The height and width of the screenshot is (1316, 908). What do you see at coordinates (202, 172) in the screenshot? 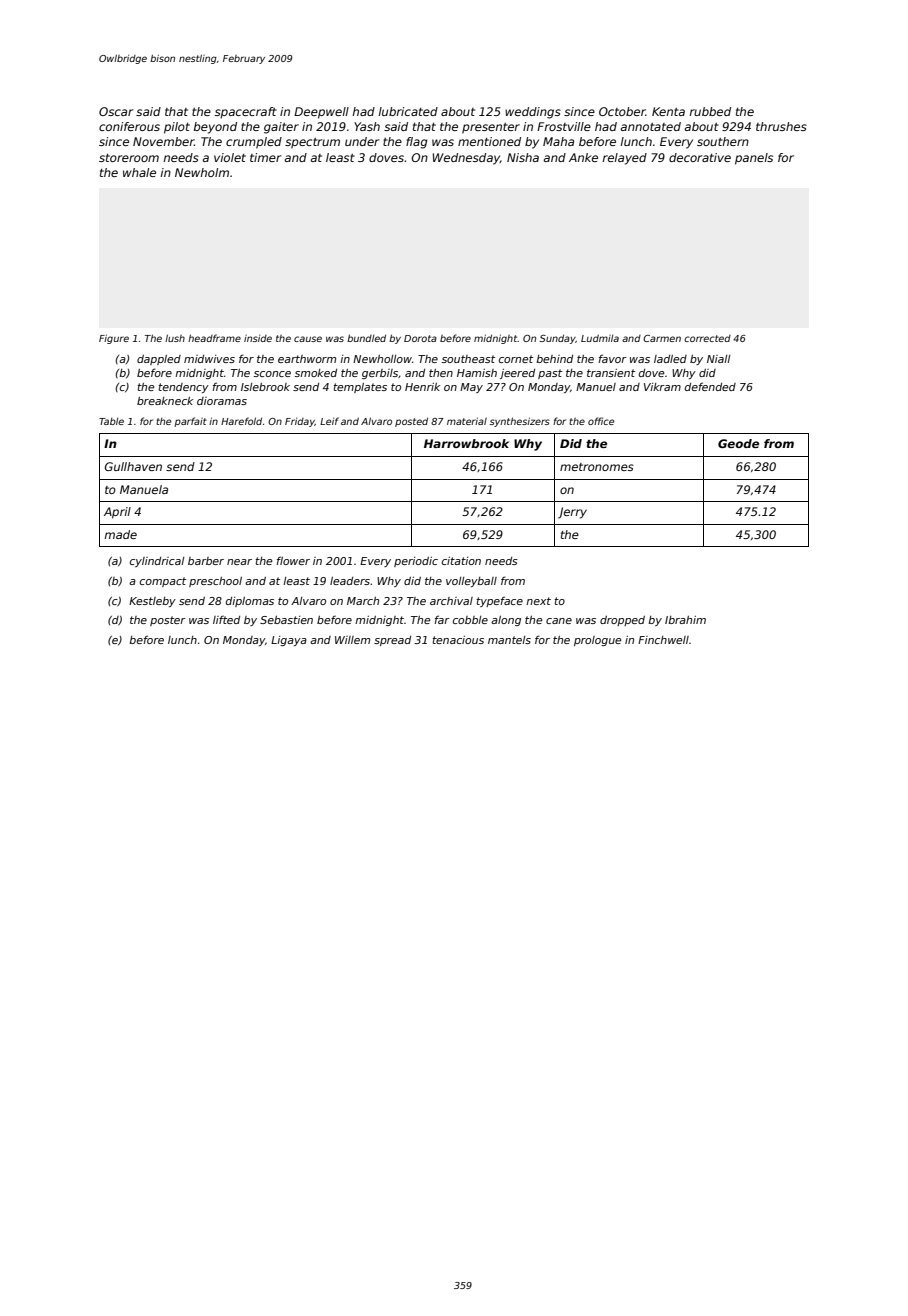
I see `Newholm` at bounding box center [202, 172].
